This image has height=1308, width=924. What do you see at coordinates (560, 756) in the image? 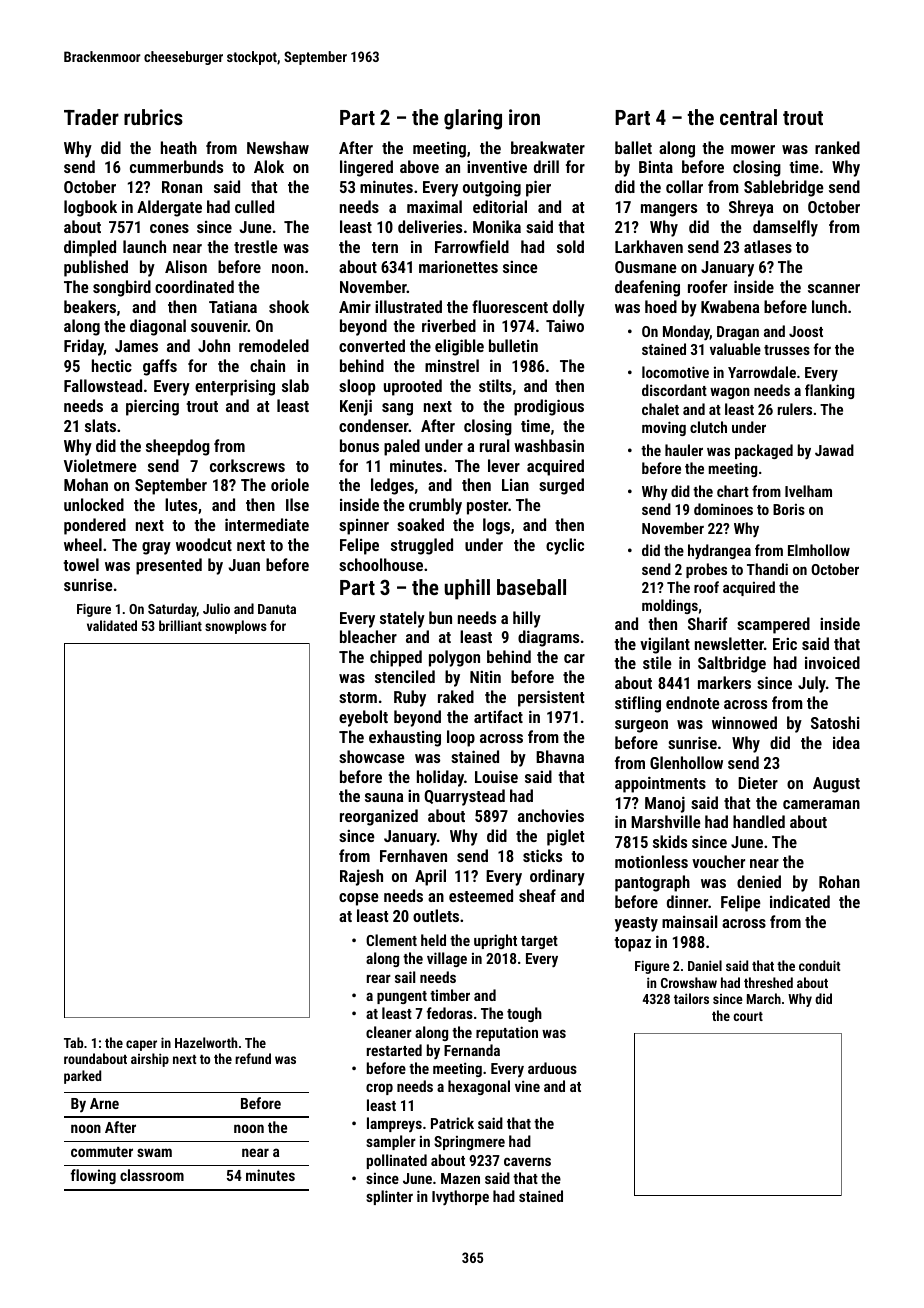
I see `Bhavna` at bounding box center [560, 756].
